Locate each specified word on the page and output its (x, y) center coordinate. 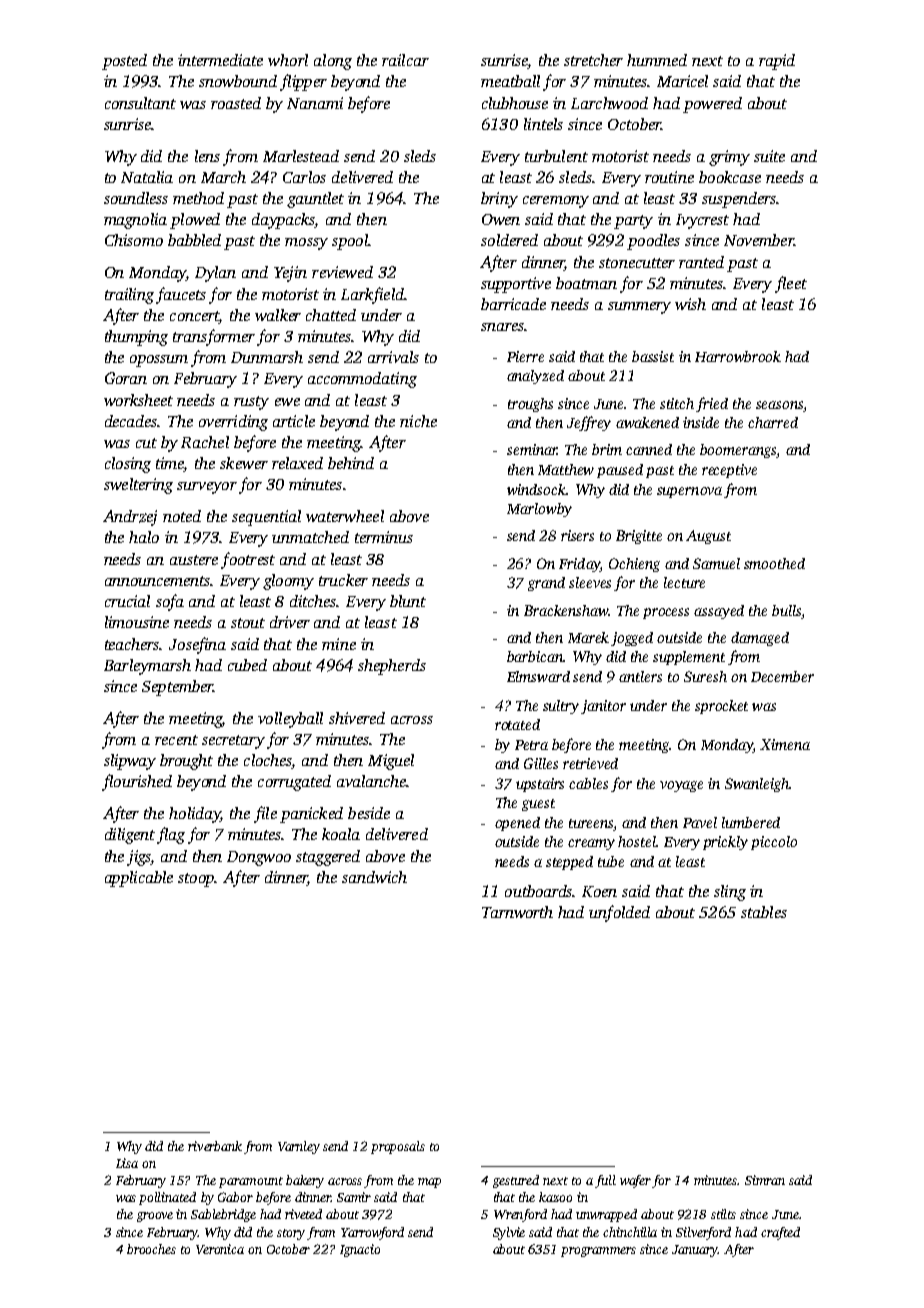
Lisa (127, 1163)
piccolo (774, 843)
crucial (127, 601)
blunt (408, 601)
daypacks (283, 221)
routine (669, 177)
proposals (398, 1147)
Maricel (682, 81)
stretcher (593, 60)
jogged (632, 639)
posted (124, 62)
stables (764, 912)
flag (171, 835)
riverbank (215, 1146)
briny (499, 200)
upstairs (540, 785)
